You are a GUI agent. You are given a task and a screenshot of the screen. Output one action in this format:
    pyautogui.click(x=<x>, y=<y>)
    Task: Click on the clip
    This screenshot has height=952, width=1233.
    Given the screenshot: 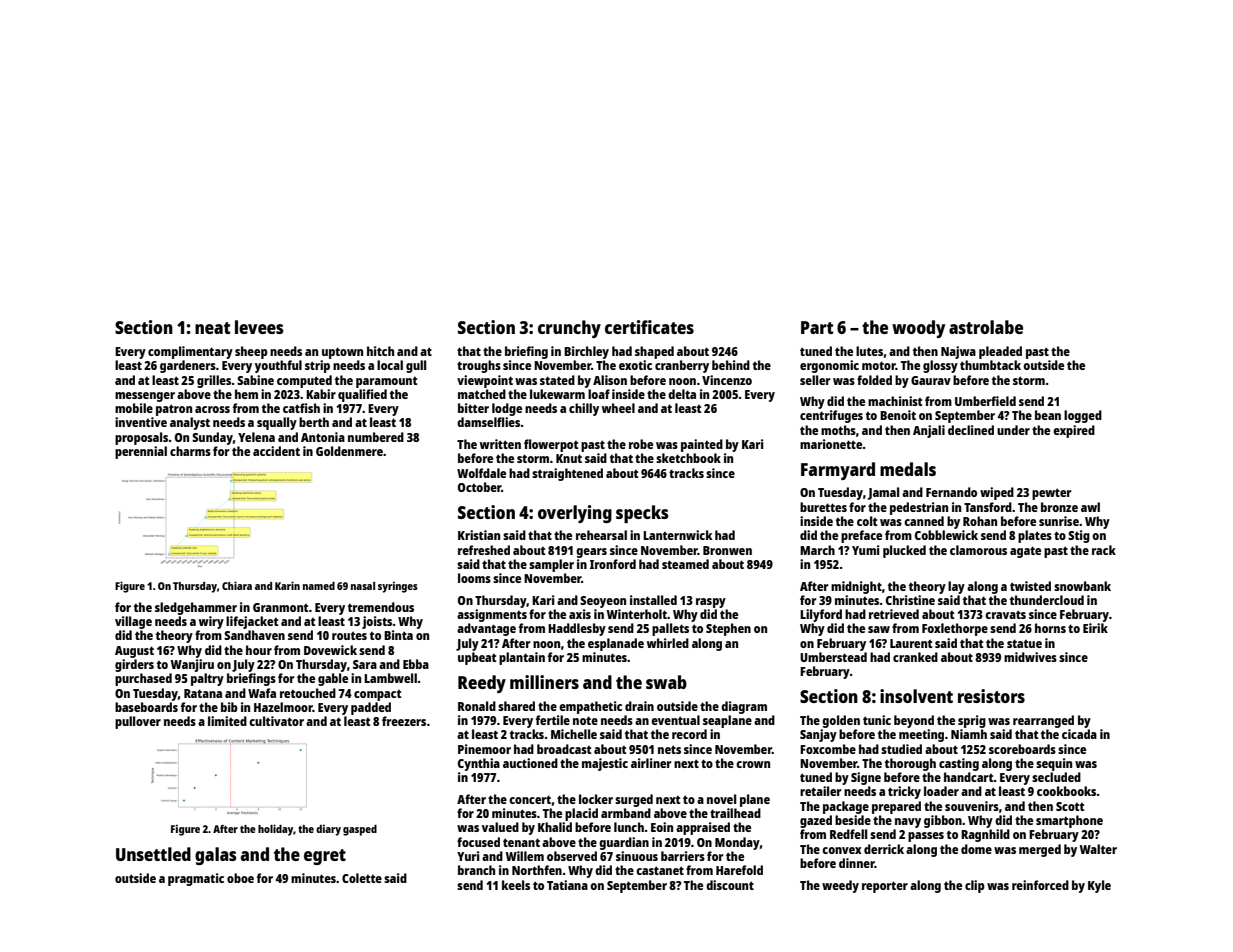 What is the action you would take?
    pyautogui.click(x=975, y=886)
